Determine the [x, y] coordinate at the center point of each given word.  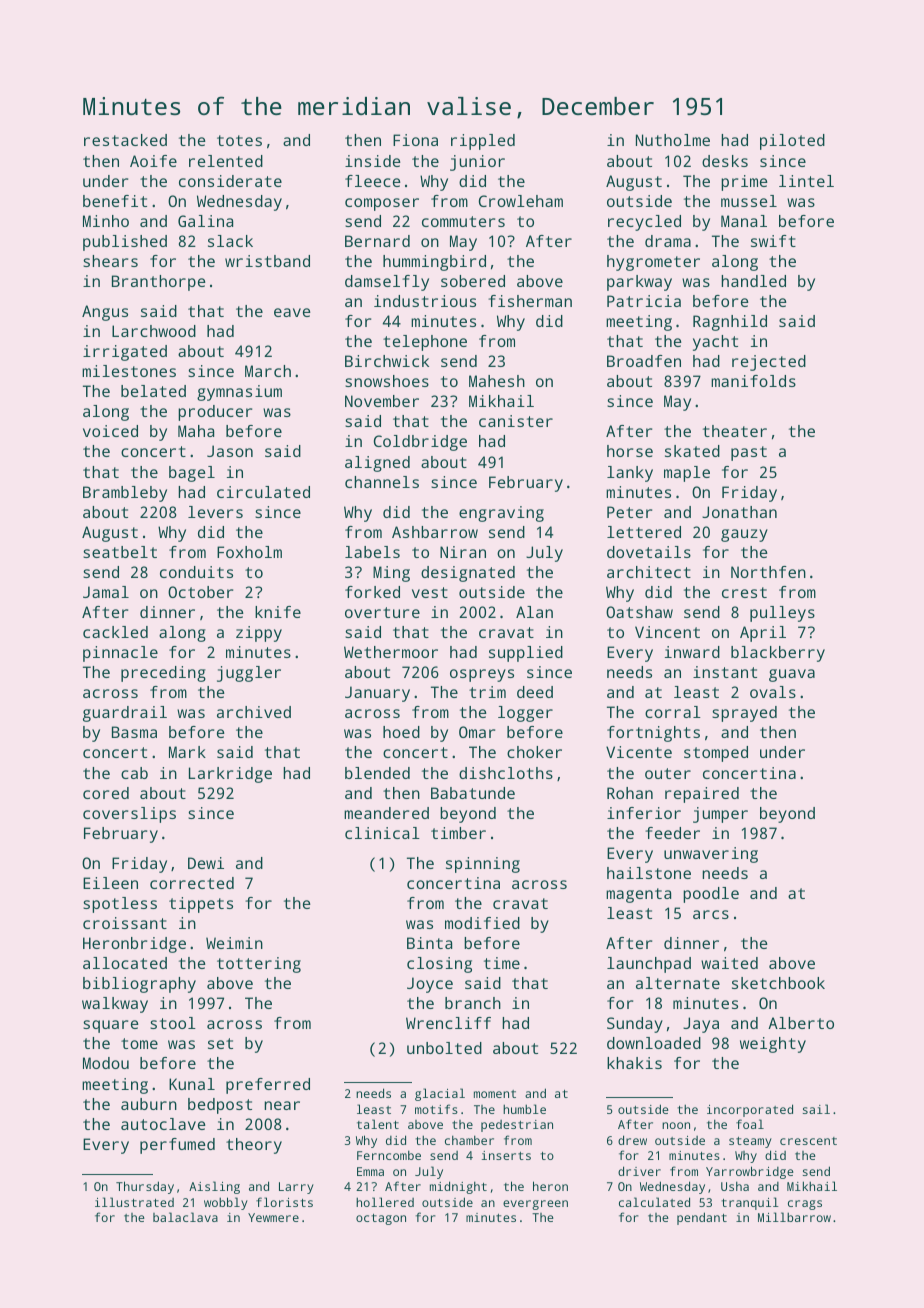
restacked [125, 140]
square [111, 1026]
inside [373, 161]
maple [687, 474]
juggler [249, 674]
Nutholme [673, 140]
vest [430, 592]
